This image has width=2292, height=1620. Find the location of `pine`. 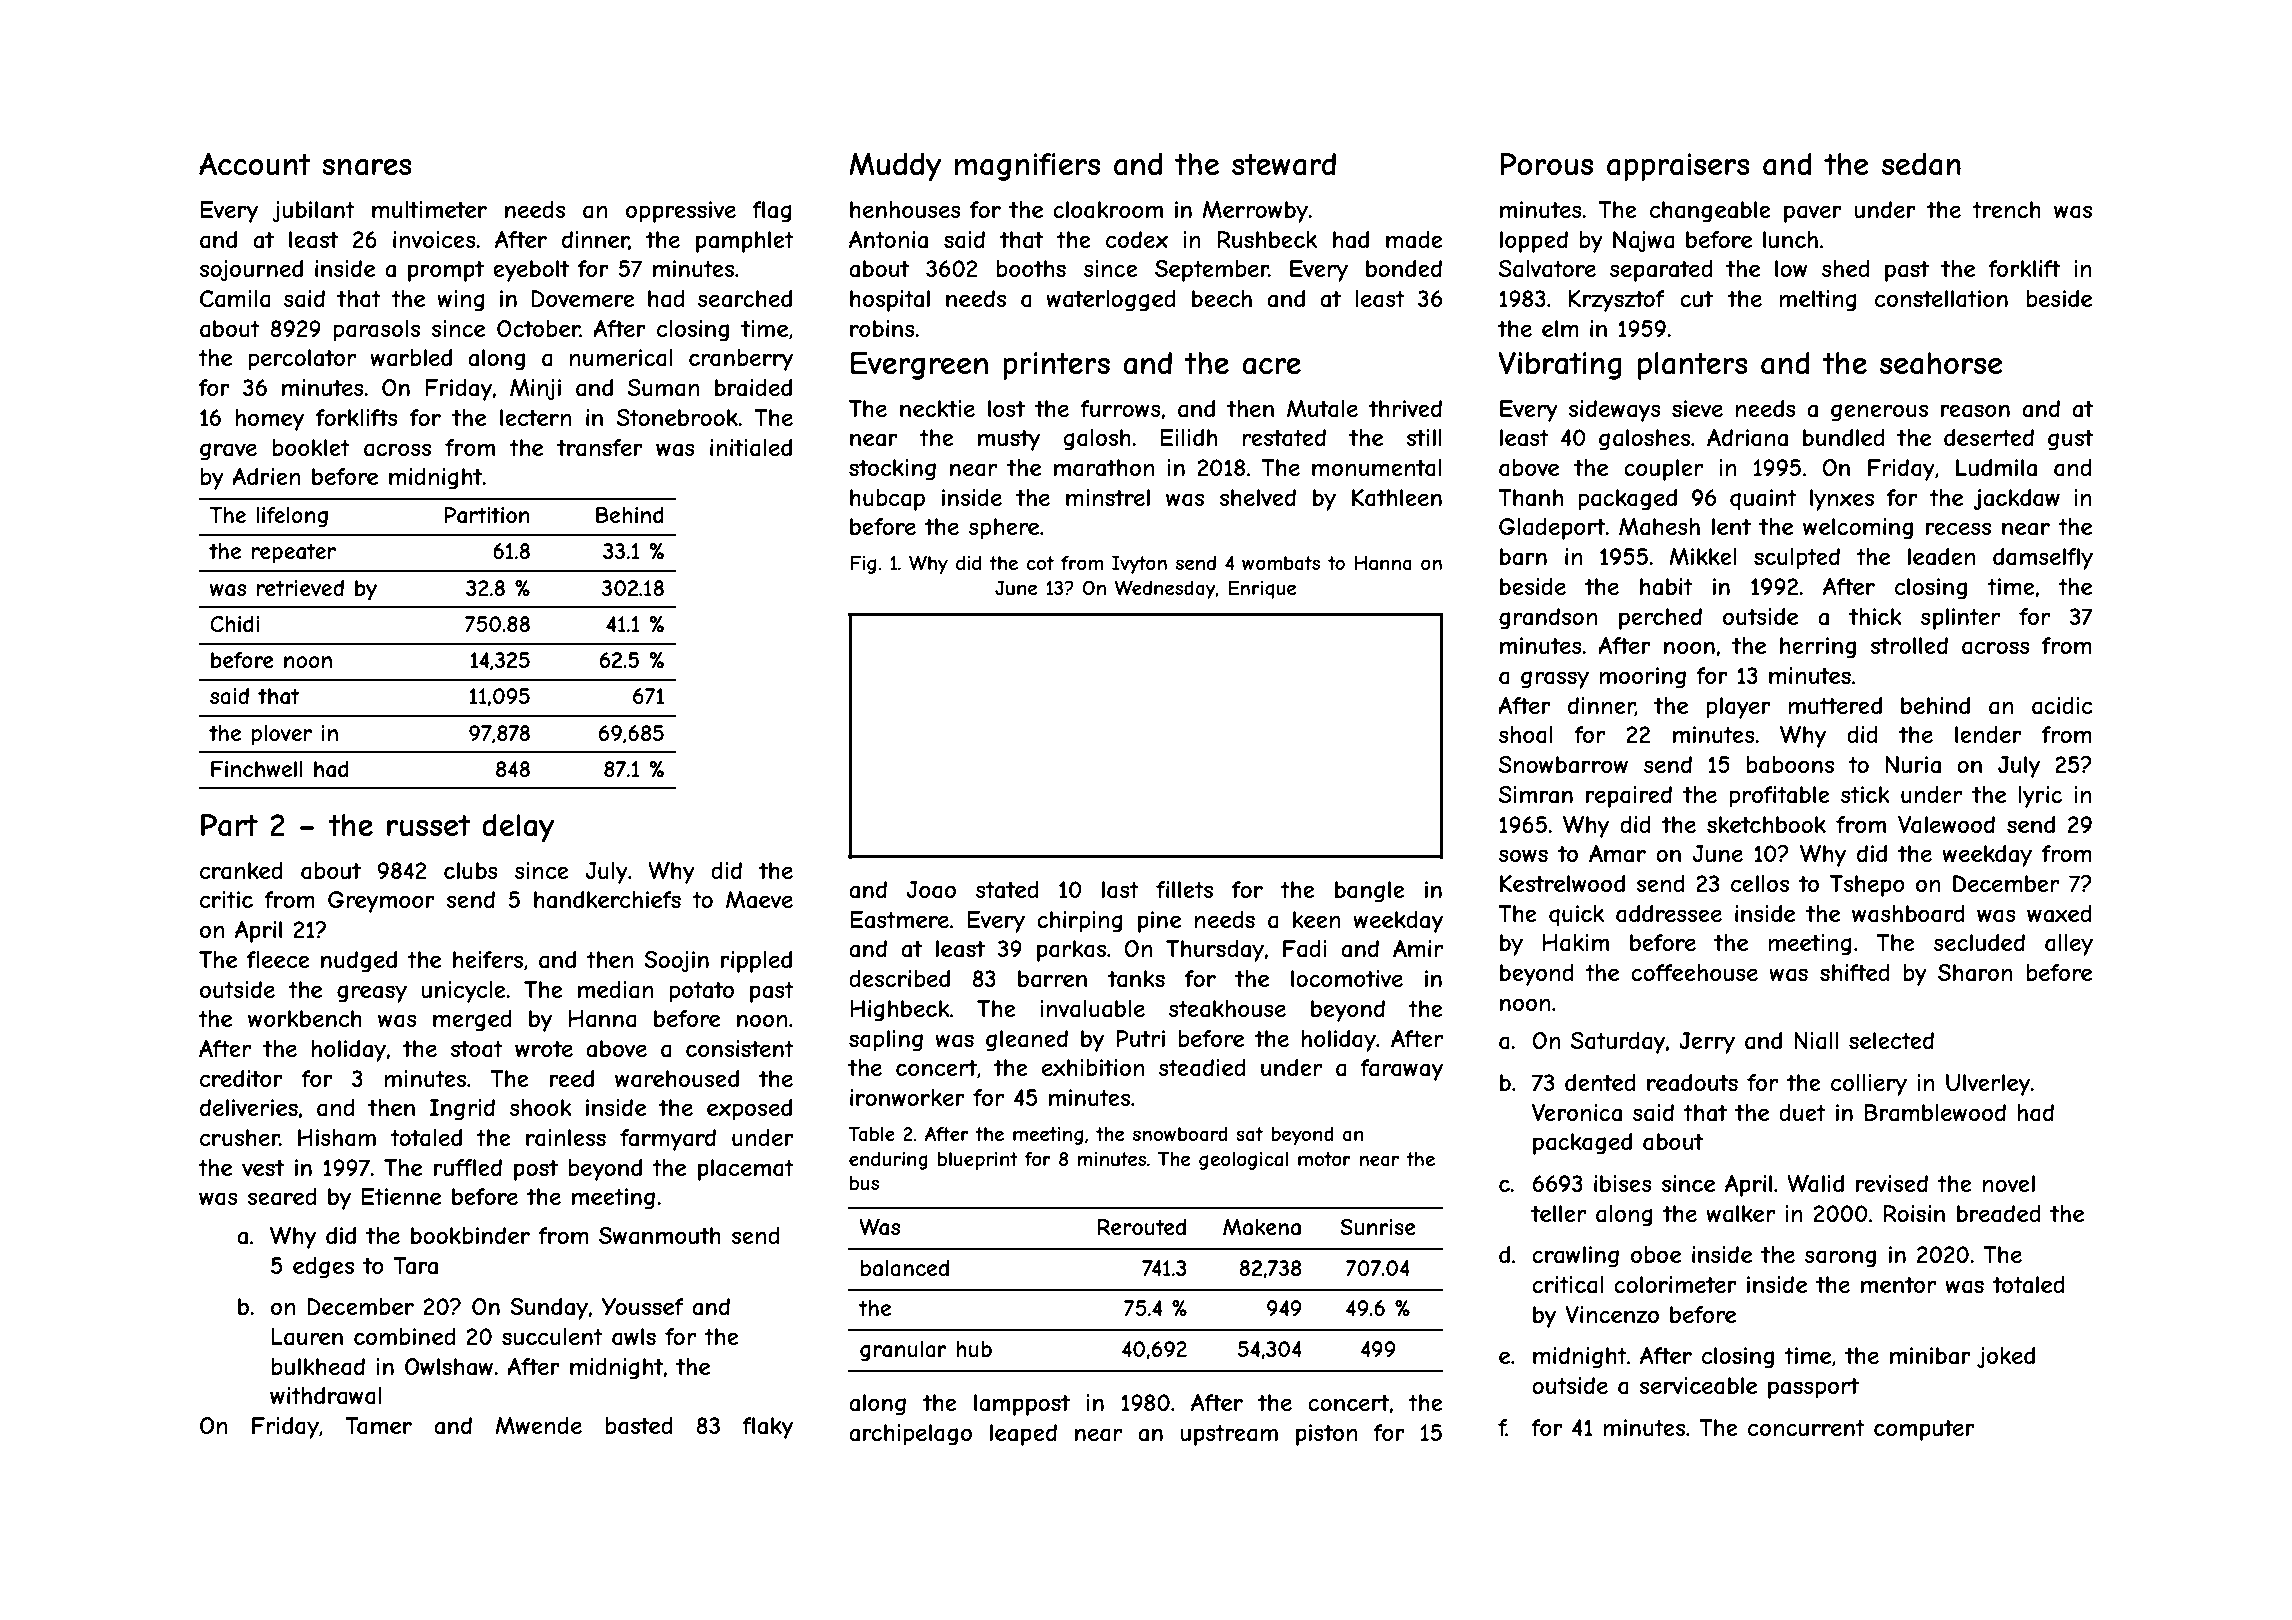

pine is located at coordinates (1159, 922).
